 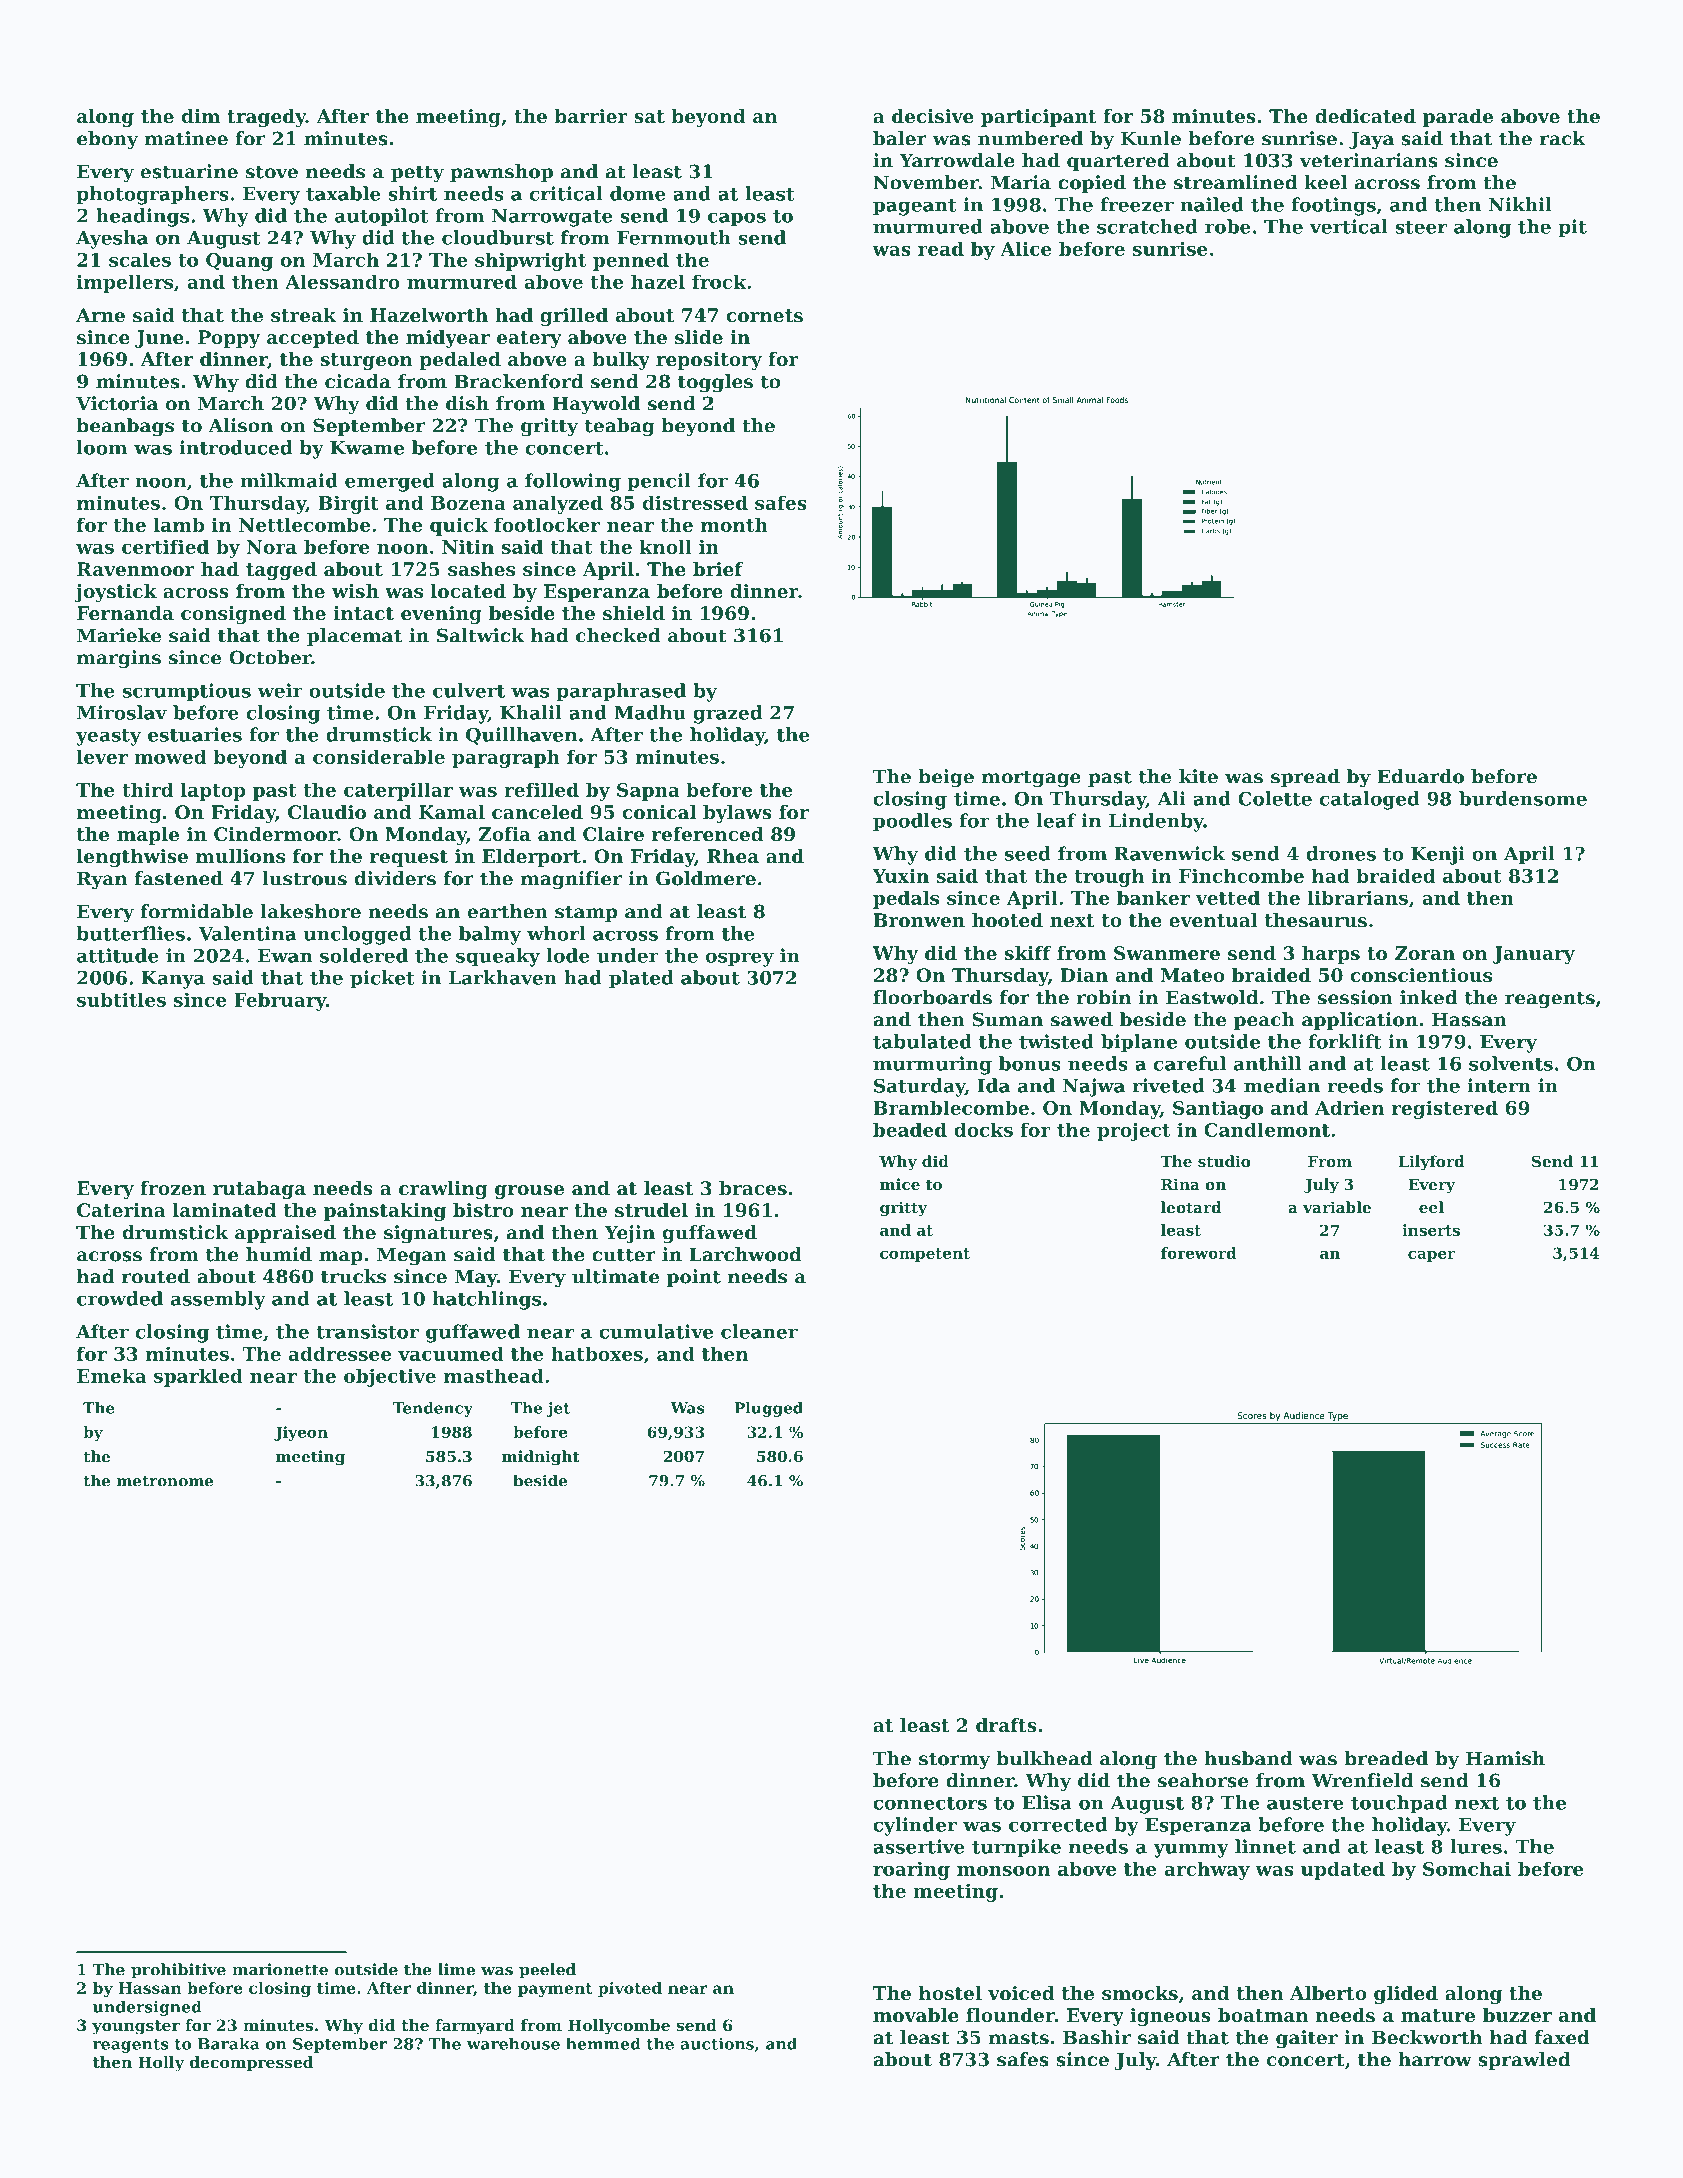 What do you see at coordinates (195, 734) in the screenshot?
I see `estuaries` at bounding box center [195, 734].
